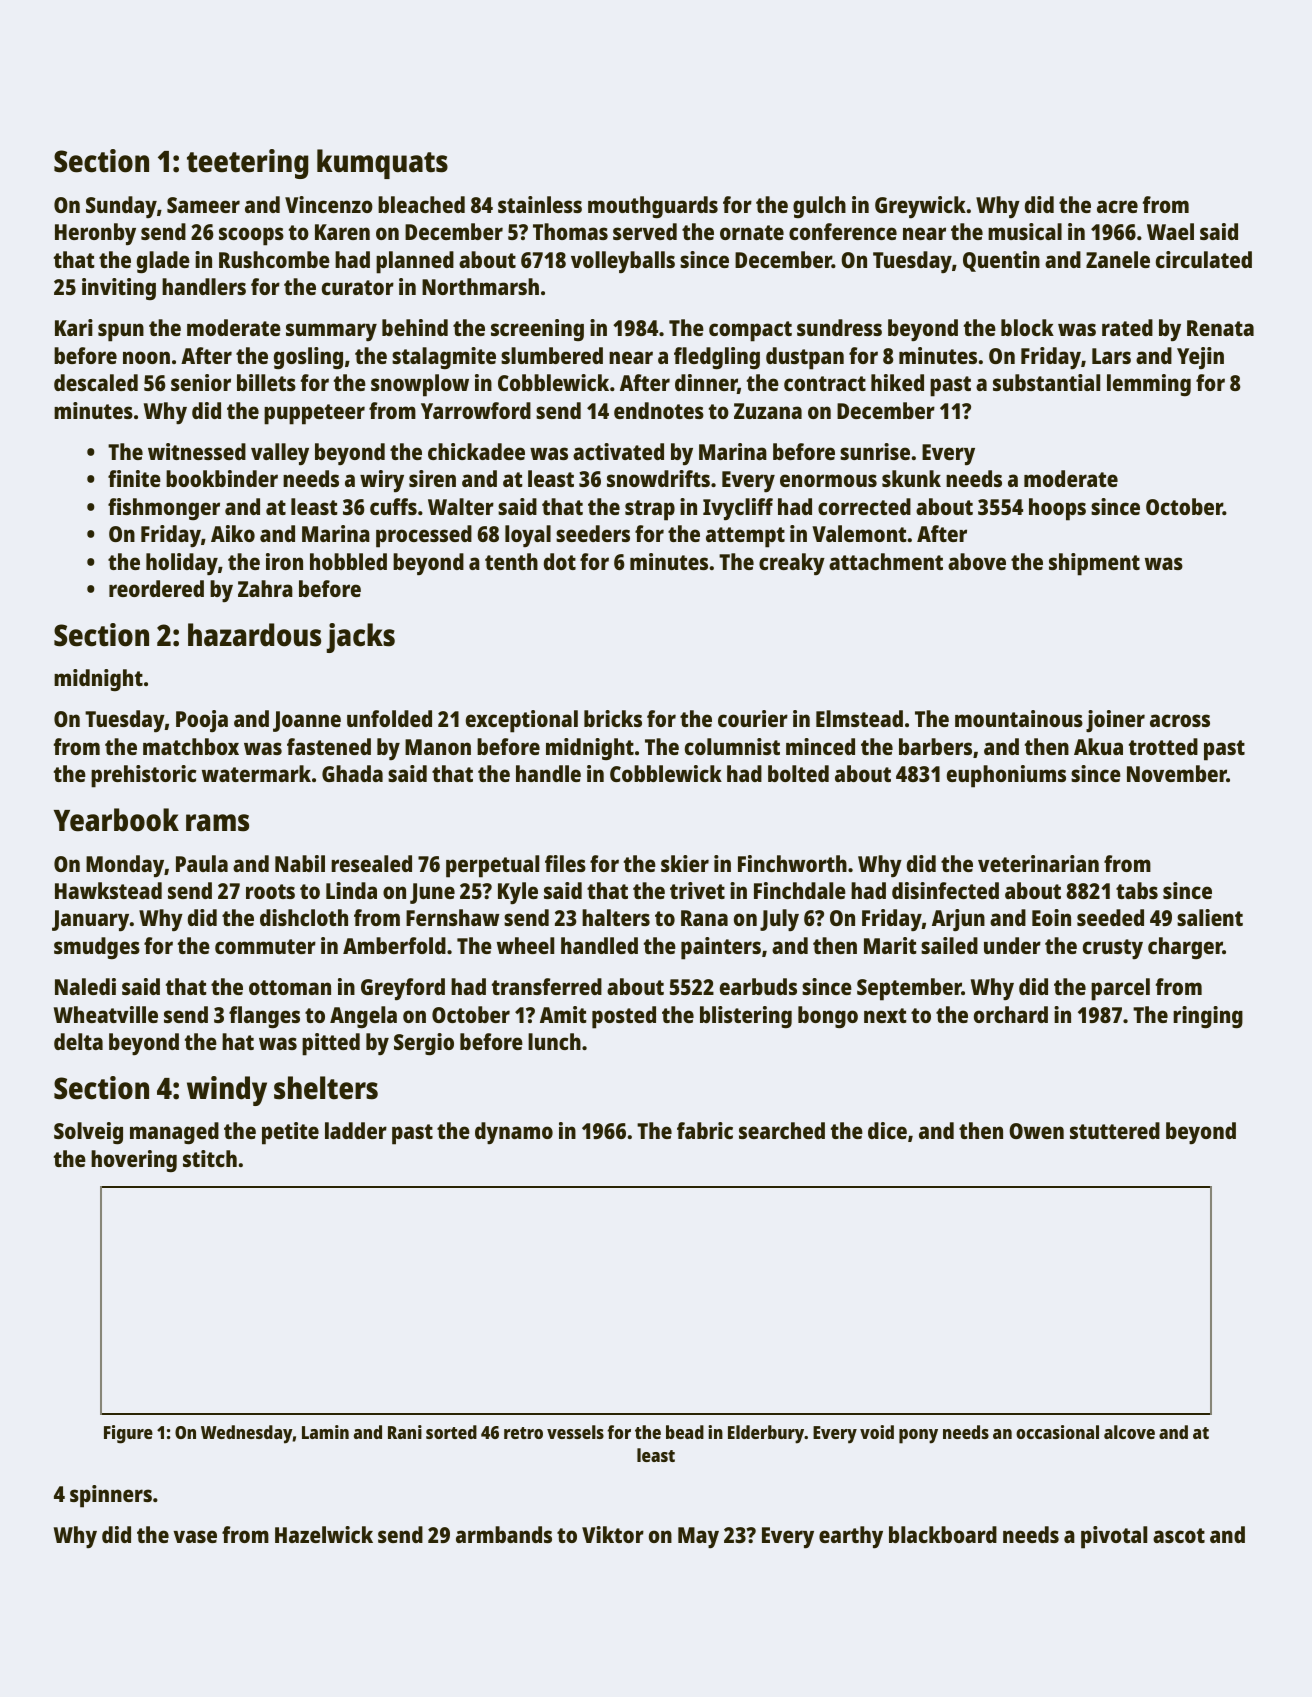 This screenshot has height=1697, width=1312. Describe the element at coordinates (88, 1133) in the screenshot. I see `Solveig` at that location.
